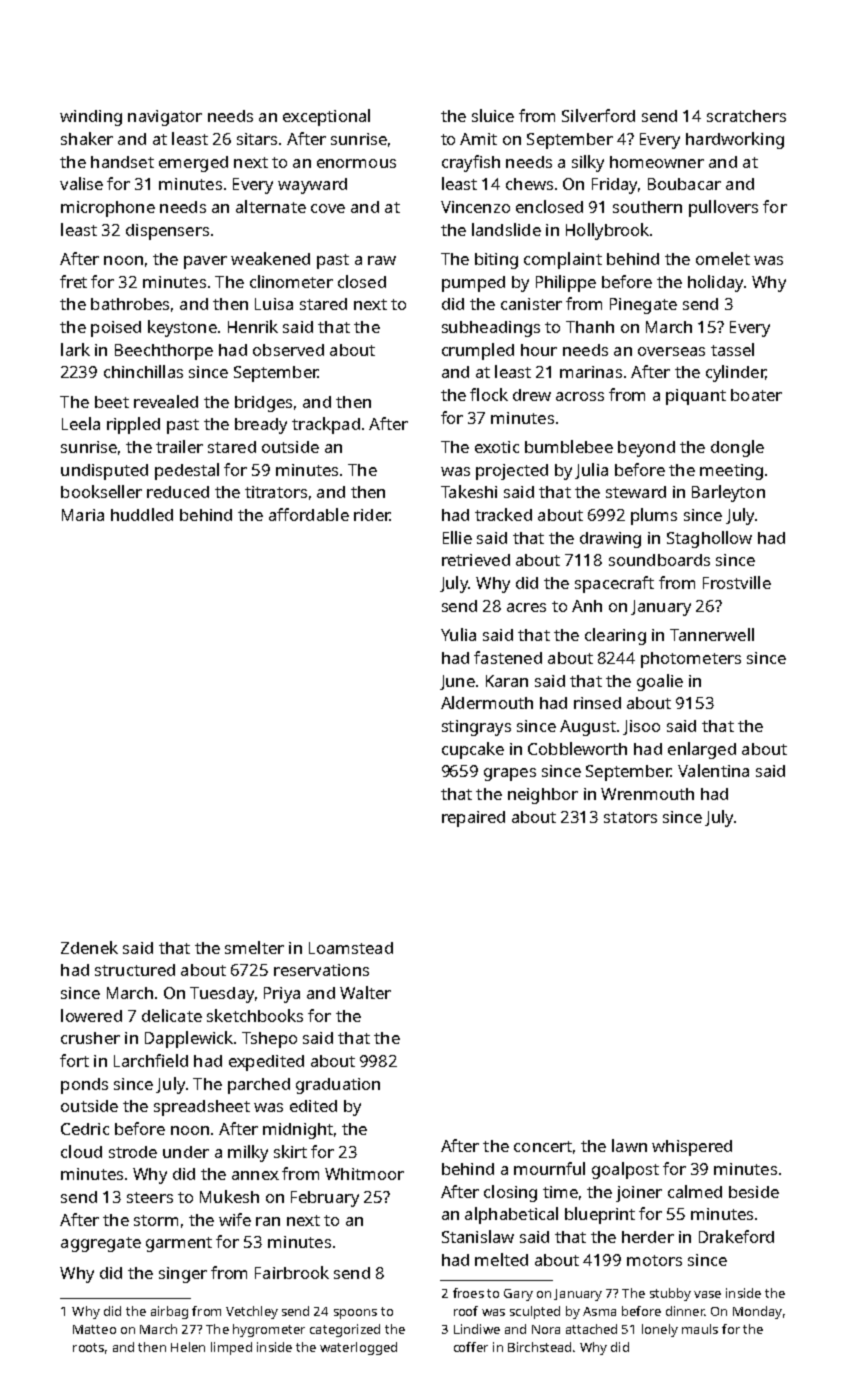  What do you see at coordinates (87, 138) in the screenshot?
I see `shaker` at bounding box center [87, 138].
